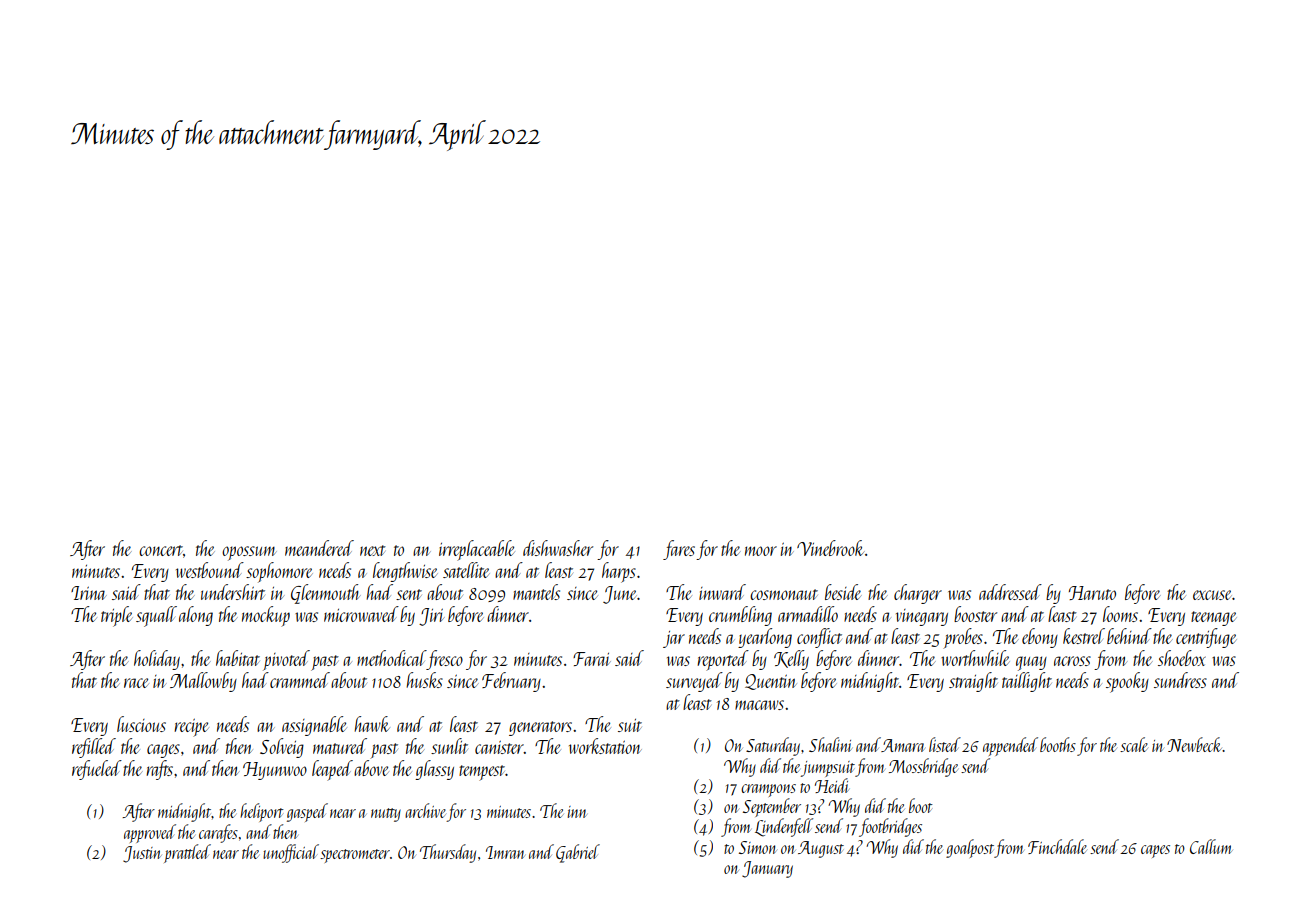  What do you see at coordinates (157, 660) in the screenshot?
I see `holiday` at bounding box center [157, 660].
